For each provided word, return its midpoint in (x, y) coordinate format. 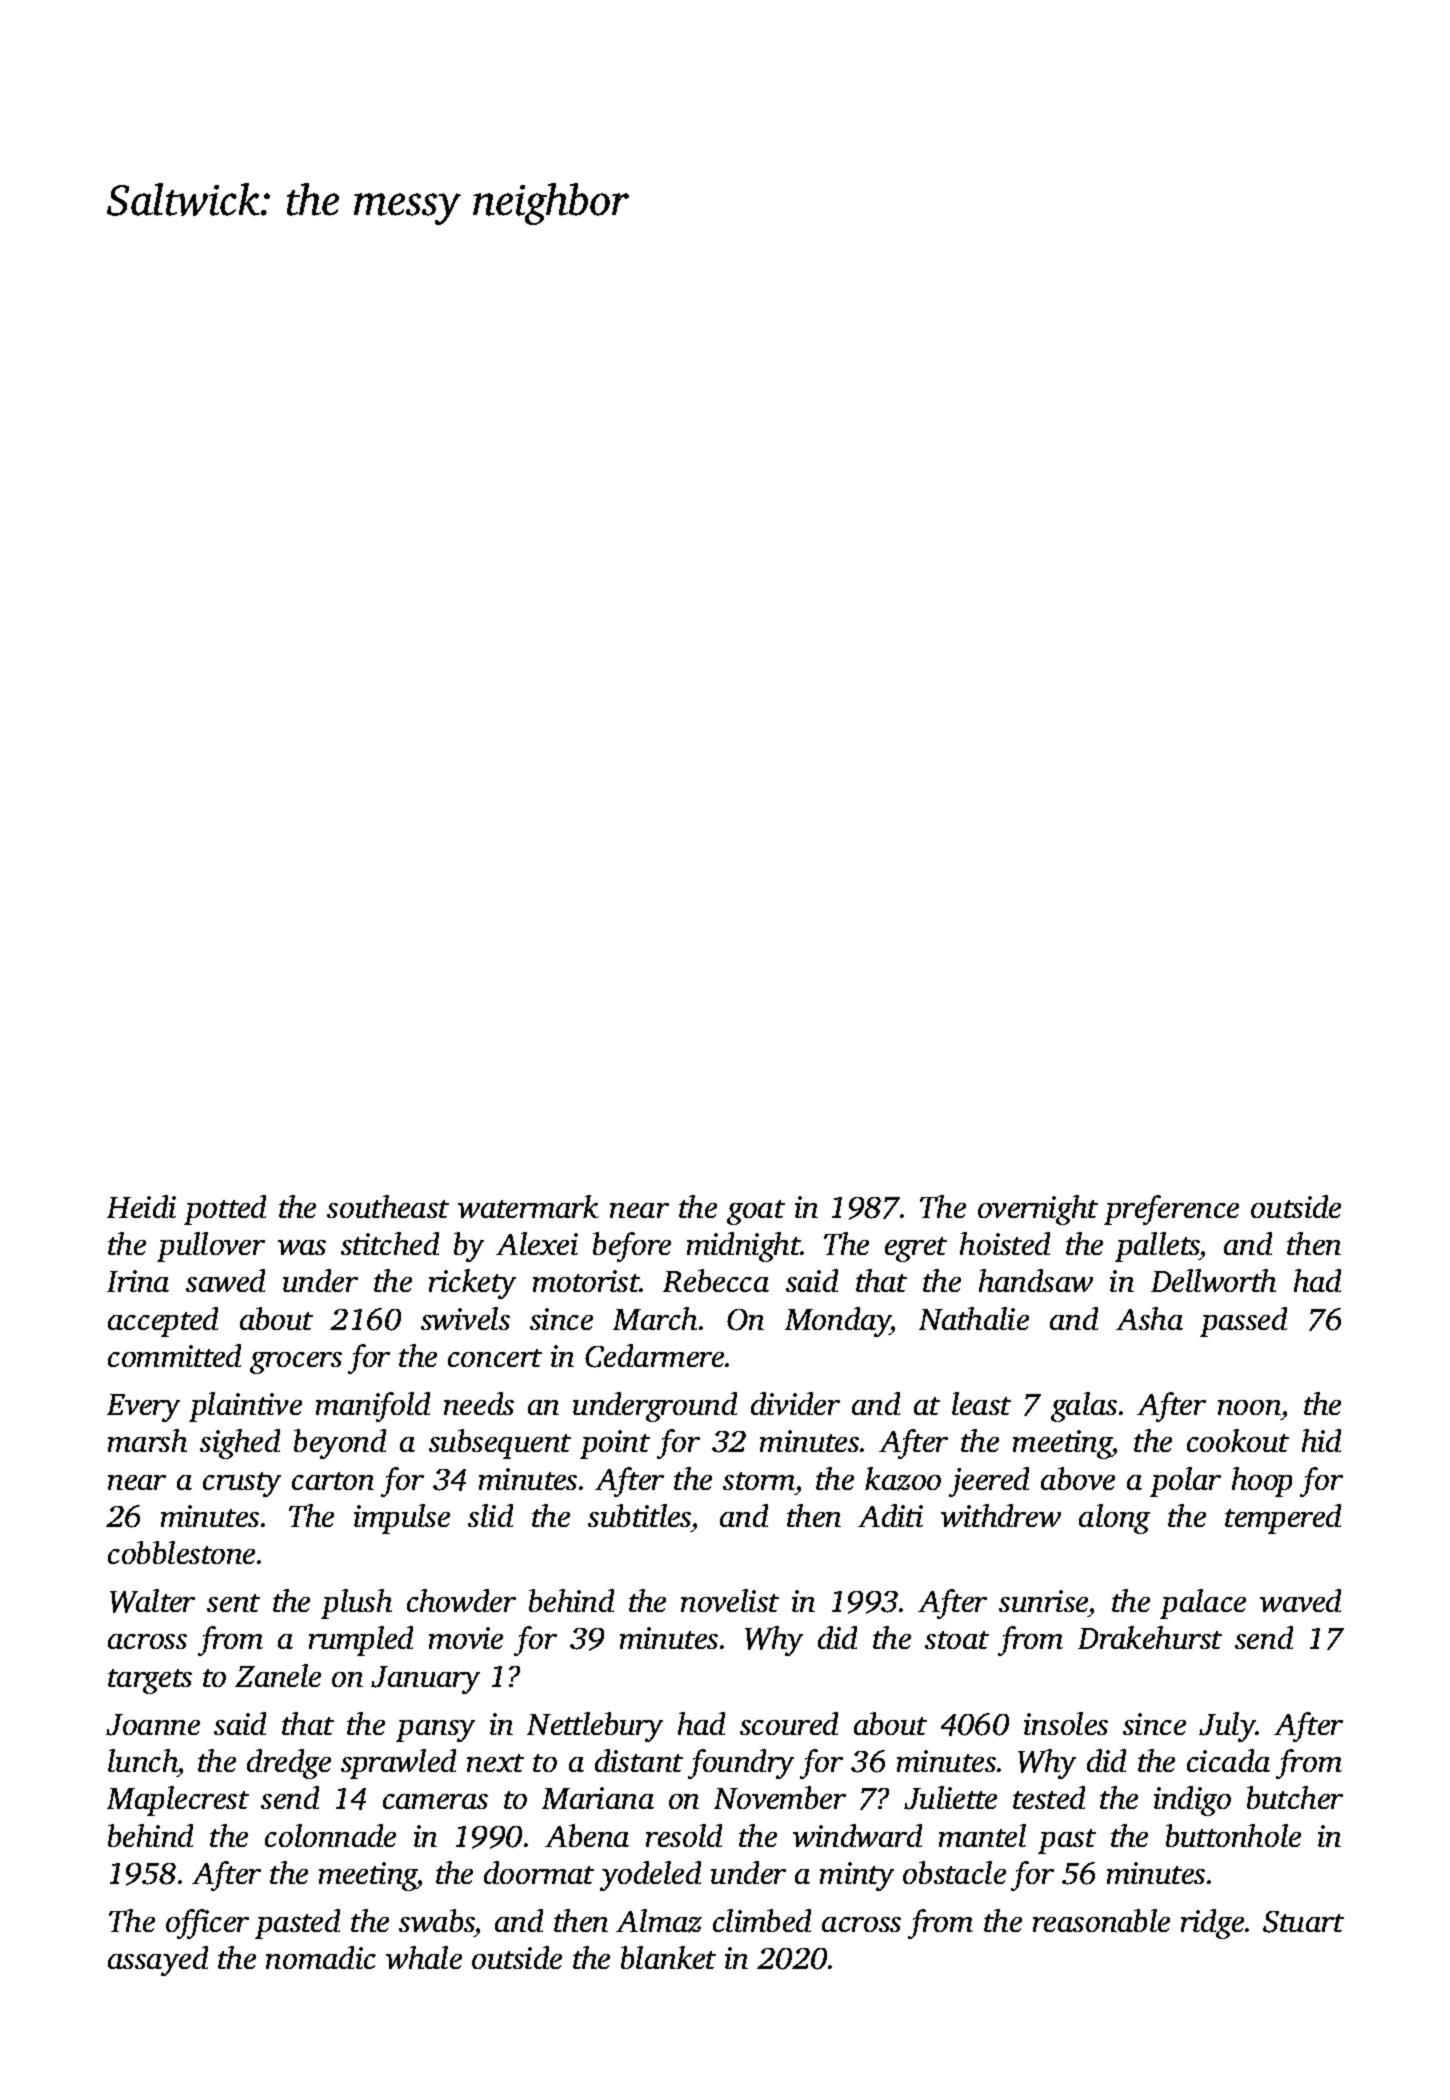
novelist (730, 1600)
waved (1300, 1600)
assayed (158, 1961)
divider (795, 1403)
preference (1171, 1210)
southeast (388, 1206)
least (981, 1403)
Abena (587, 1835)
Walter (152, 1601)
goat (756, 1212)
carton (333, 1481)
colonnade (330, 1835)
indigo (1192, 1801)
